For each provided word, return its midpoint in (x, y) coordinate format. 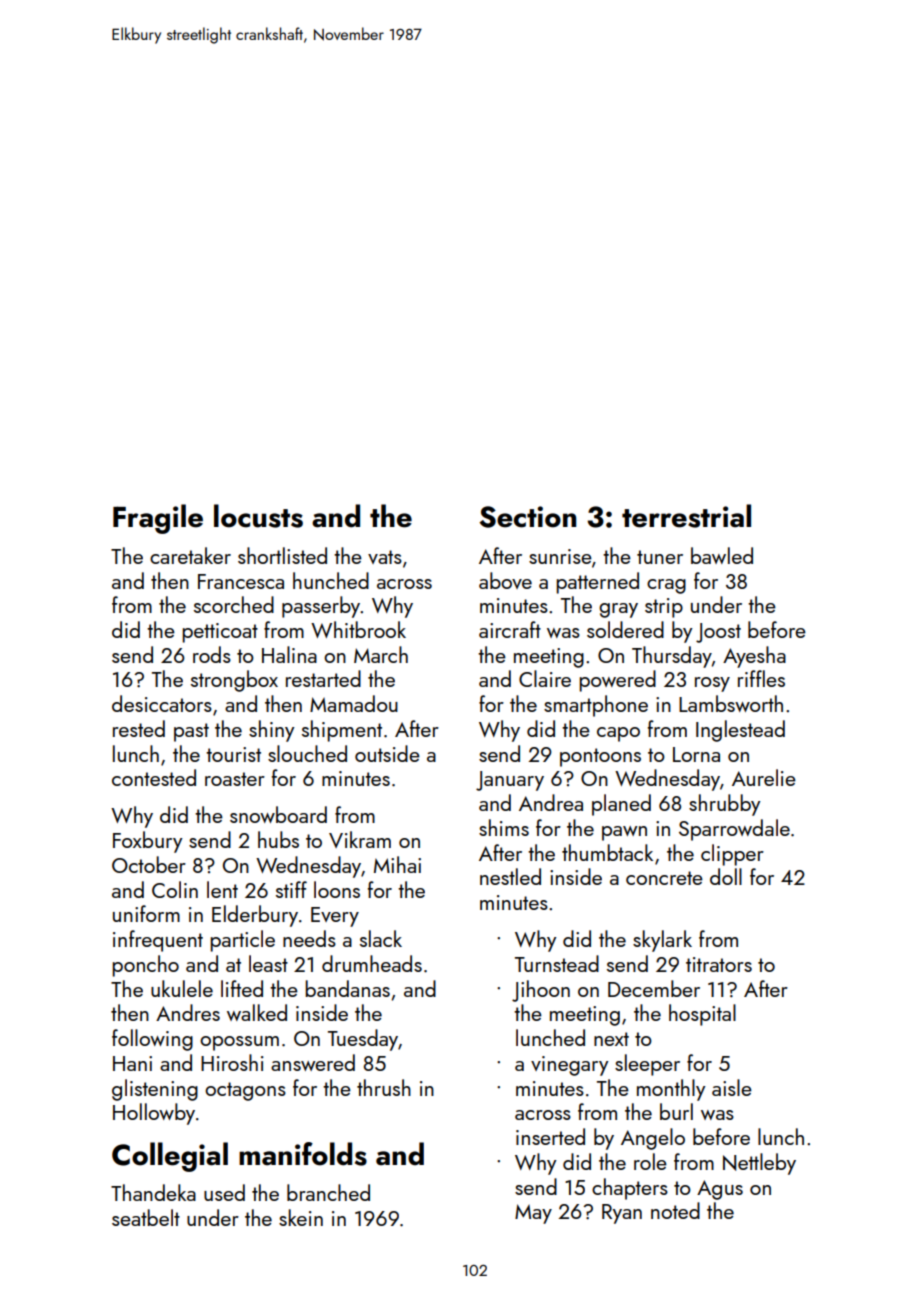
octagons (245, 1091)
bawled (722, 555)
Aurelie (764, 777)
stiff (291, 889)
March (381, 654)
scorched (234, 604)
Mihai (397, 864)
